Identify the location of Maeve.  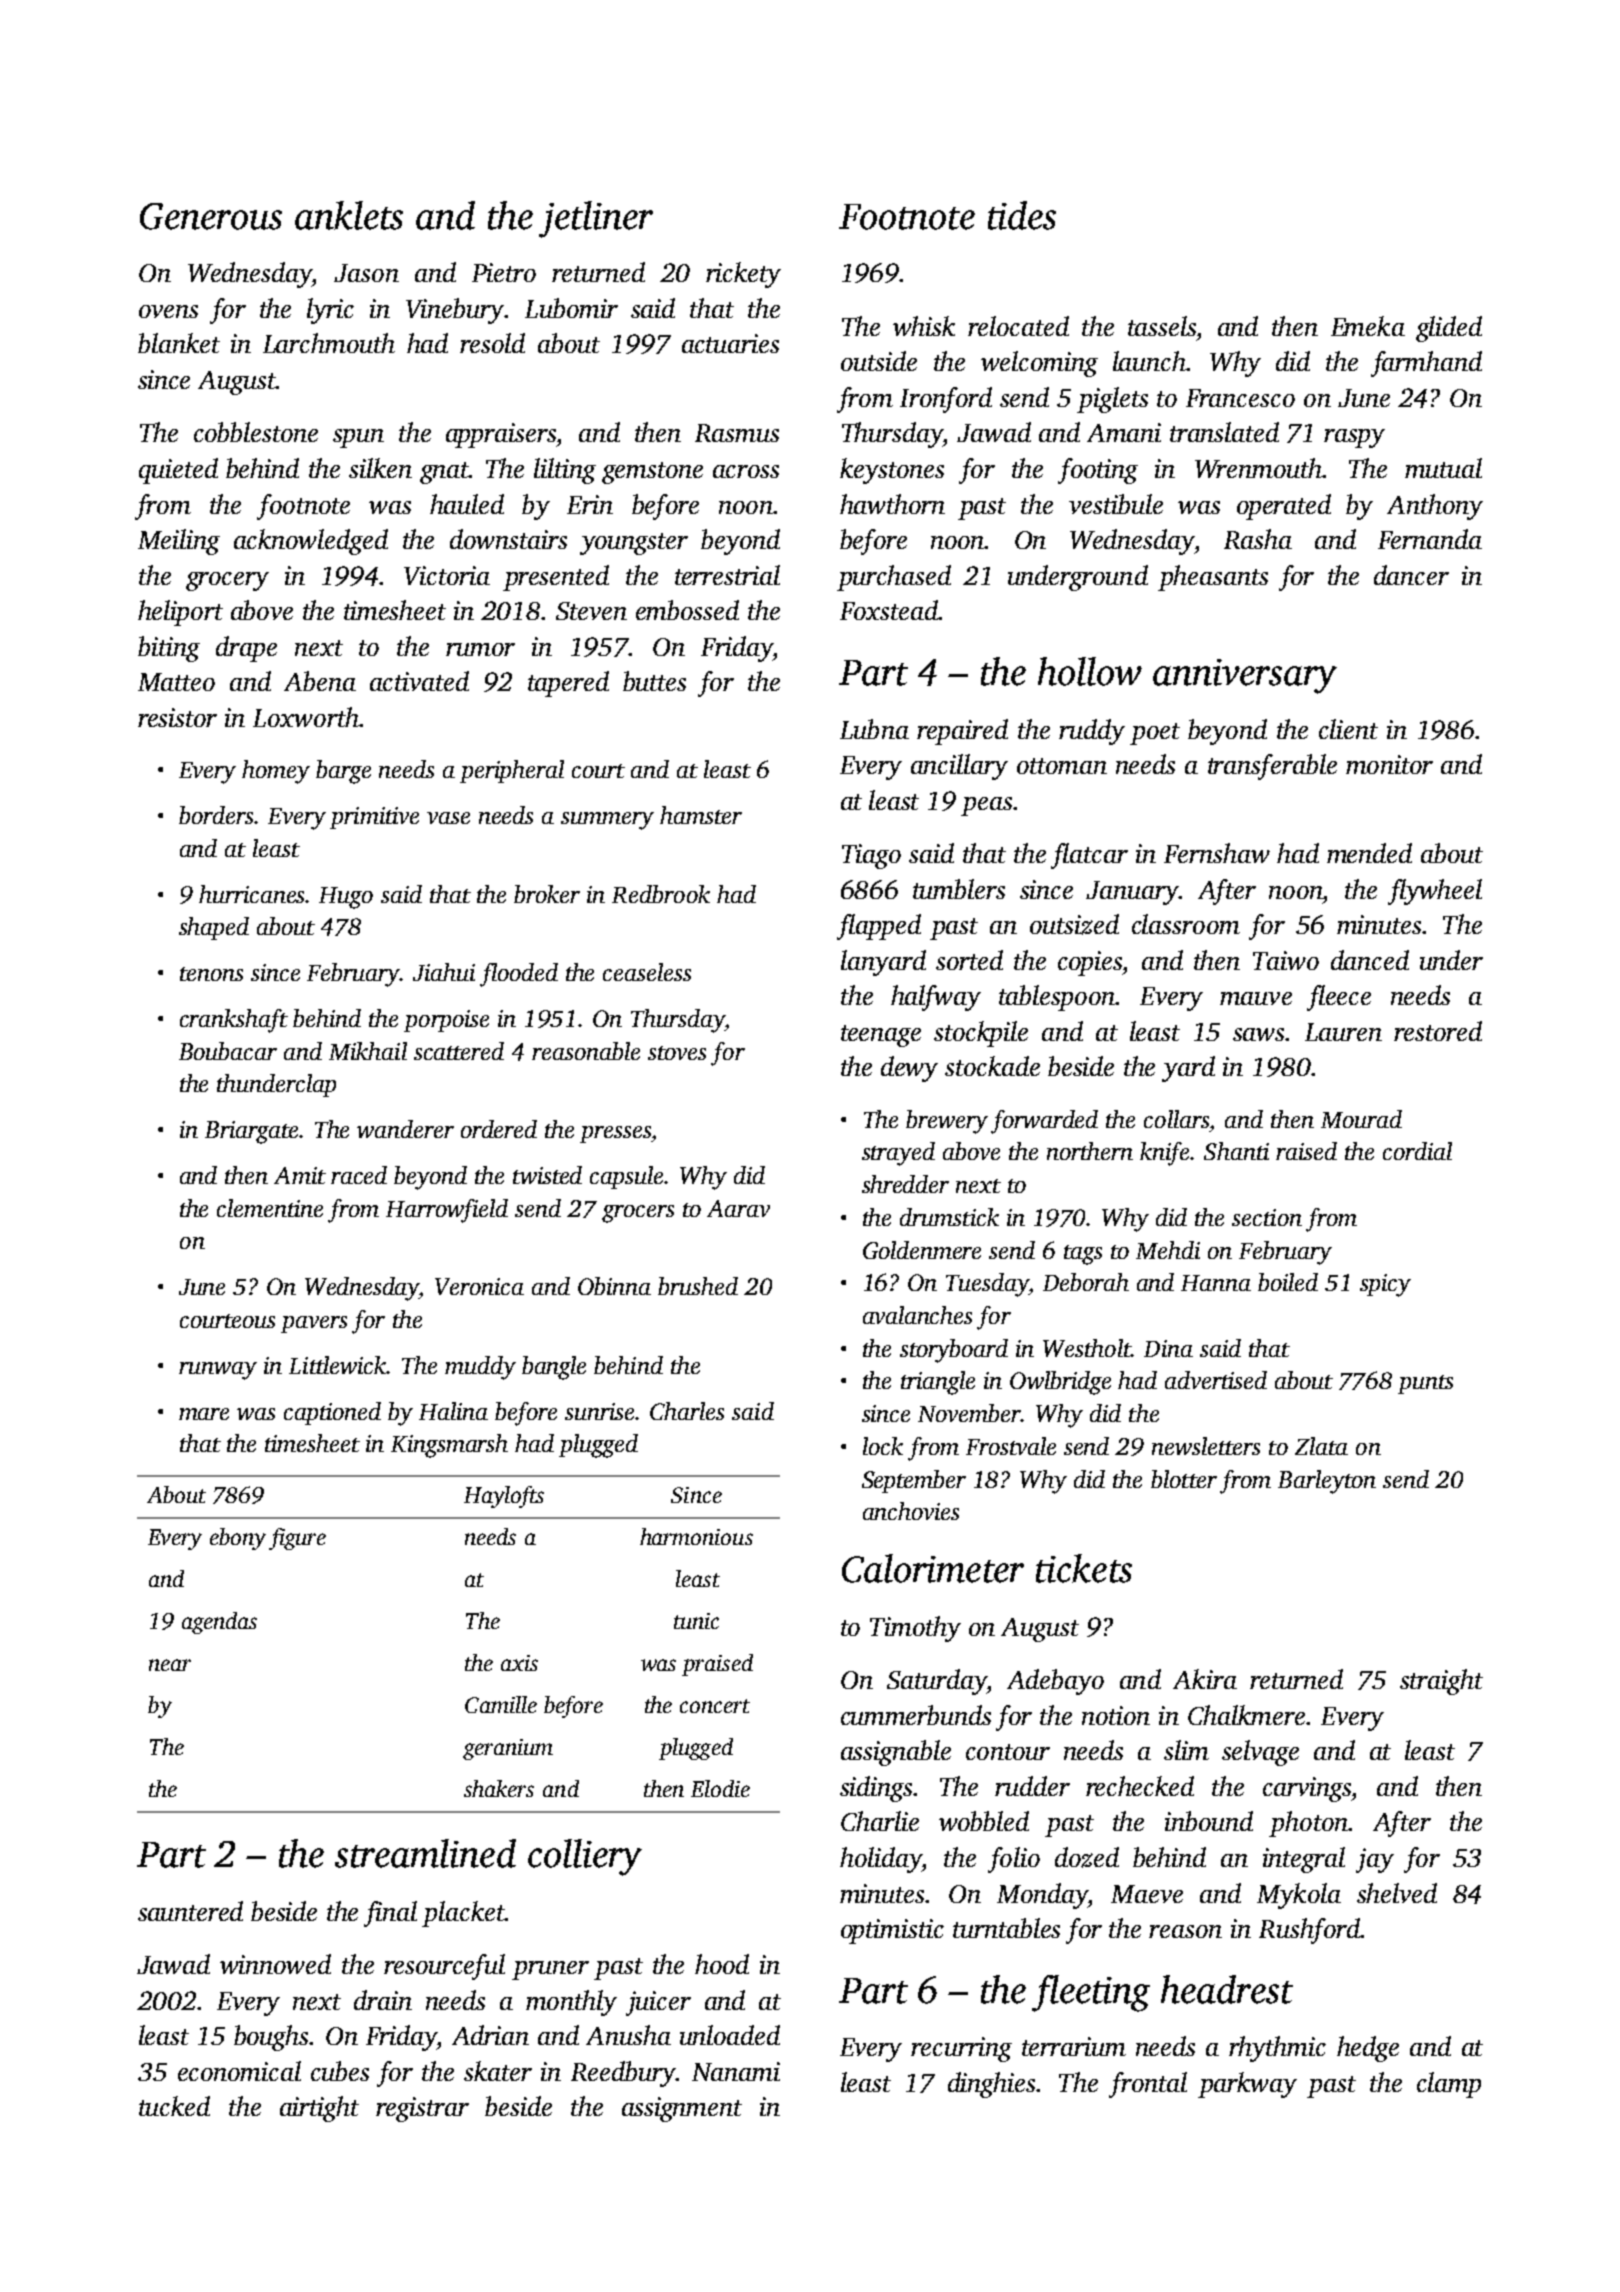
(1147, 1894).
